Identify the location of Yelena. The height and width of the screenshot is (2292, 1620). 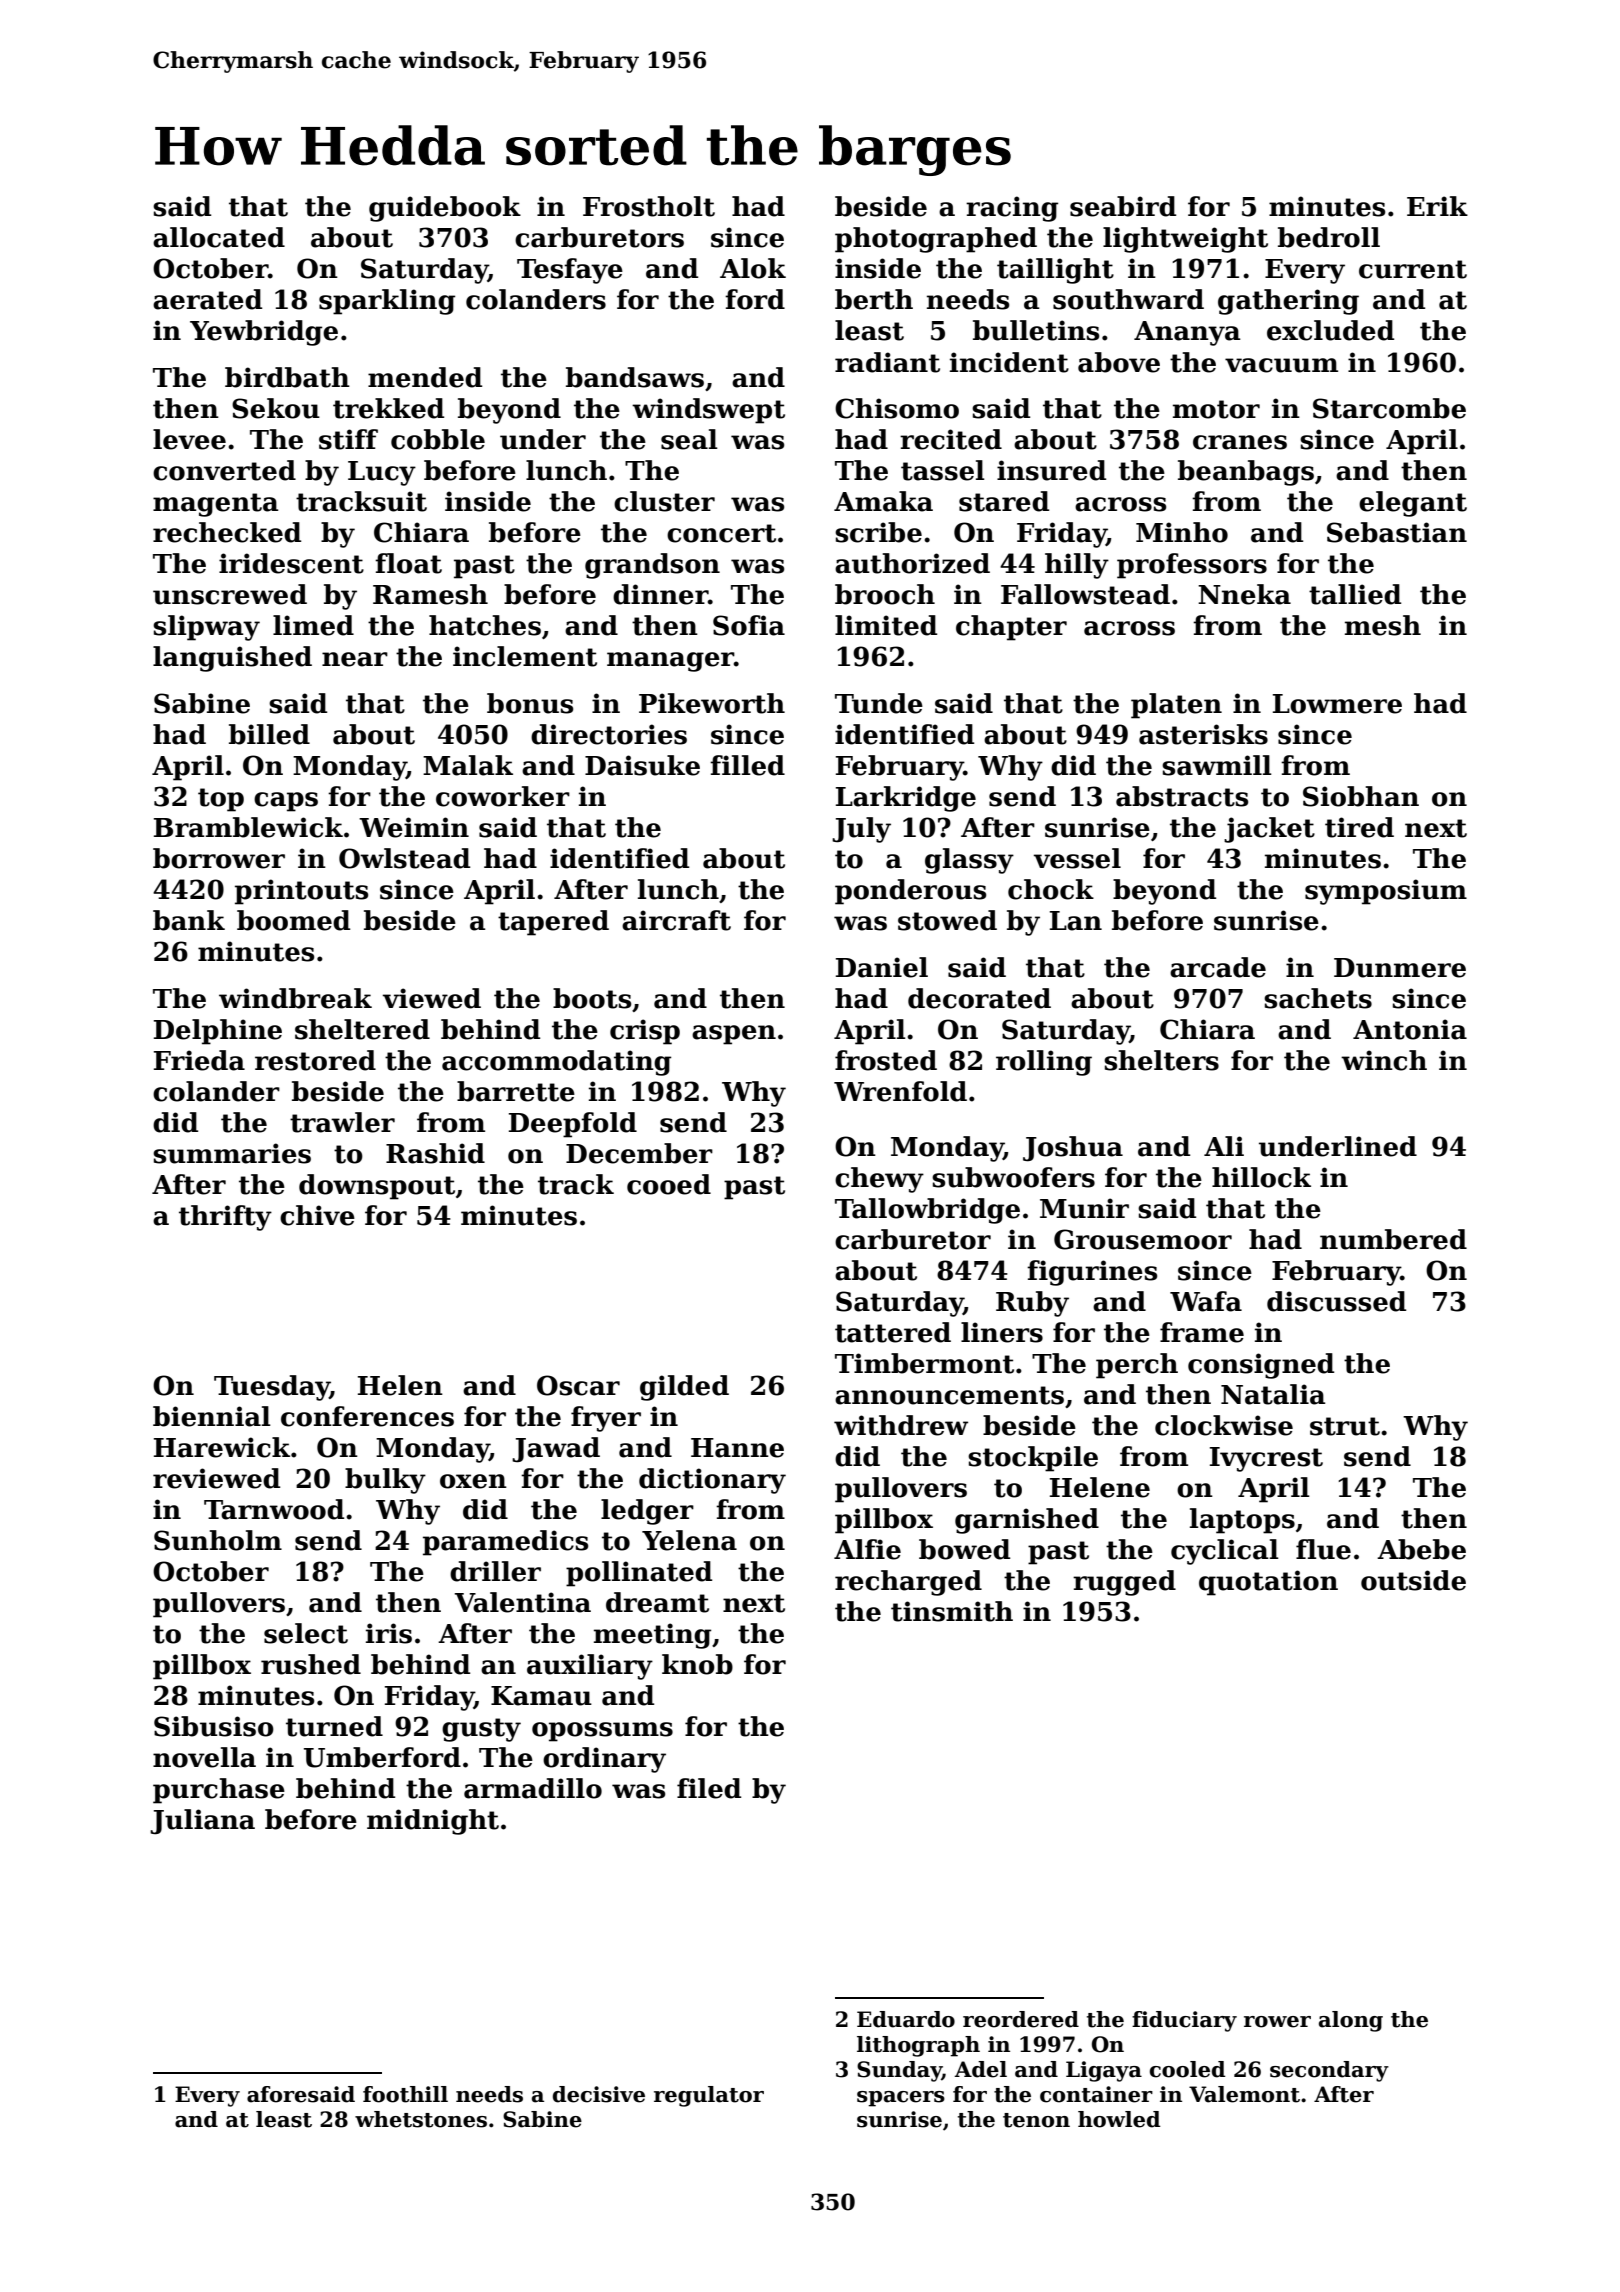
(689, 1540).
